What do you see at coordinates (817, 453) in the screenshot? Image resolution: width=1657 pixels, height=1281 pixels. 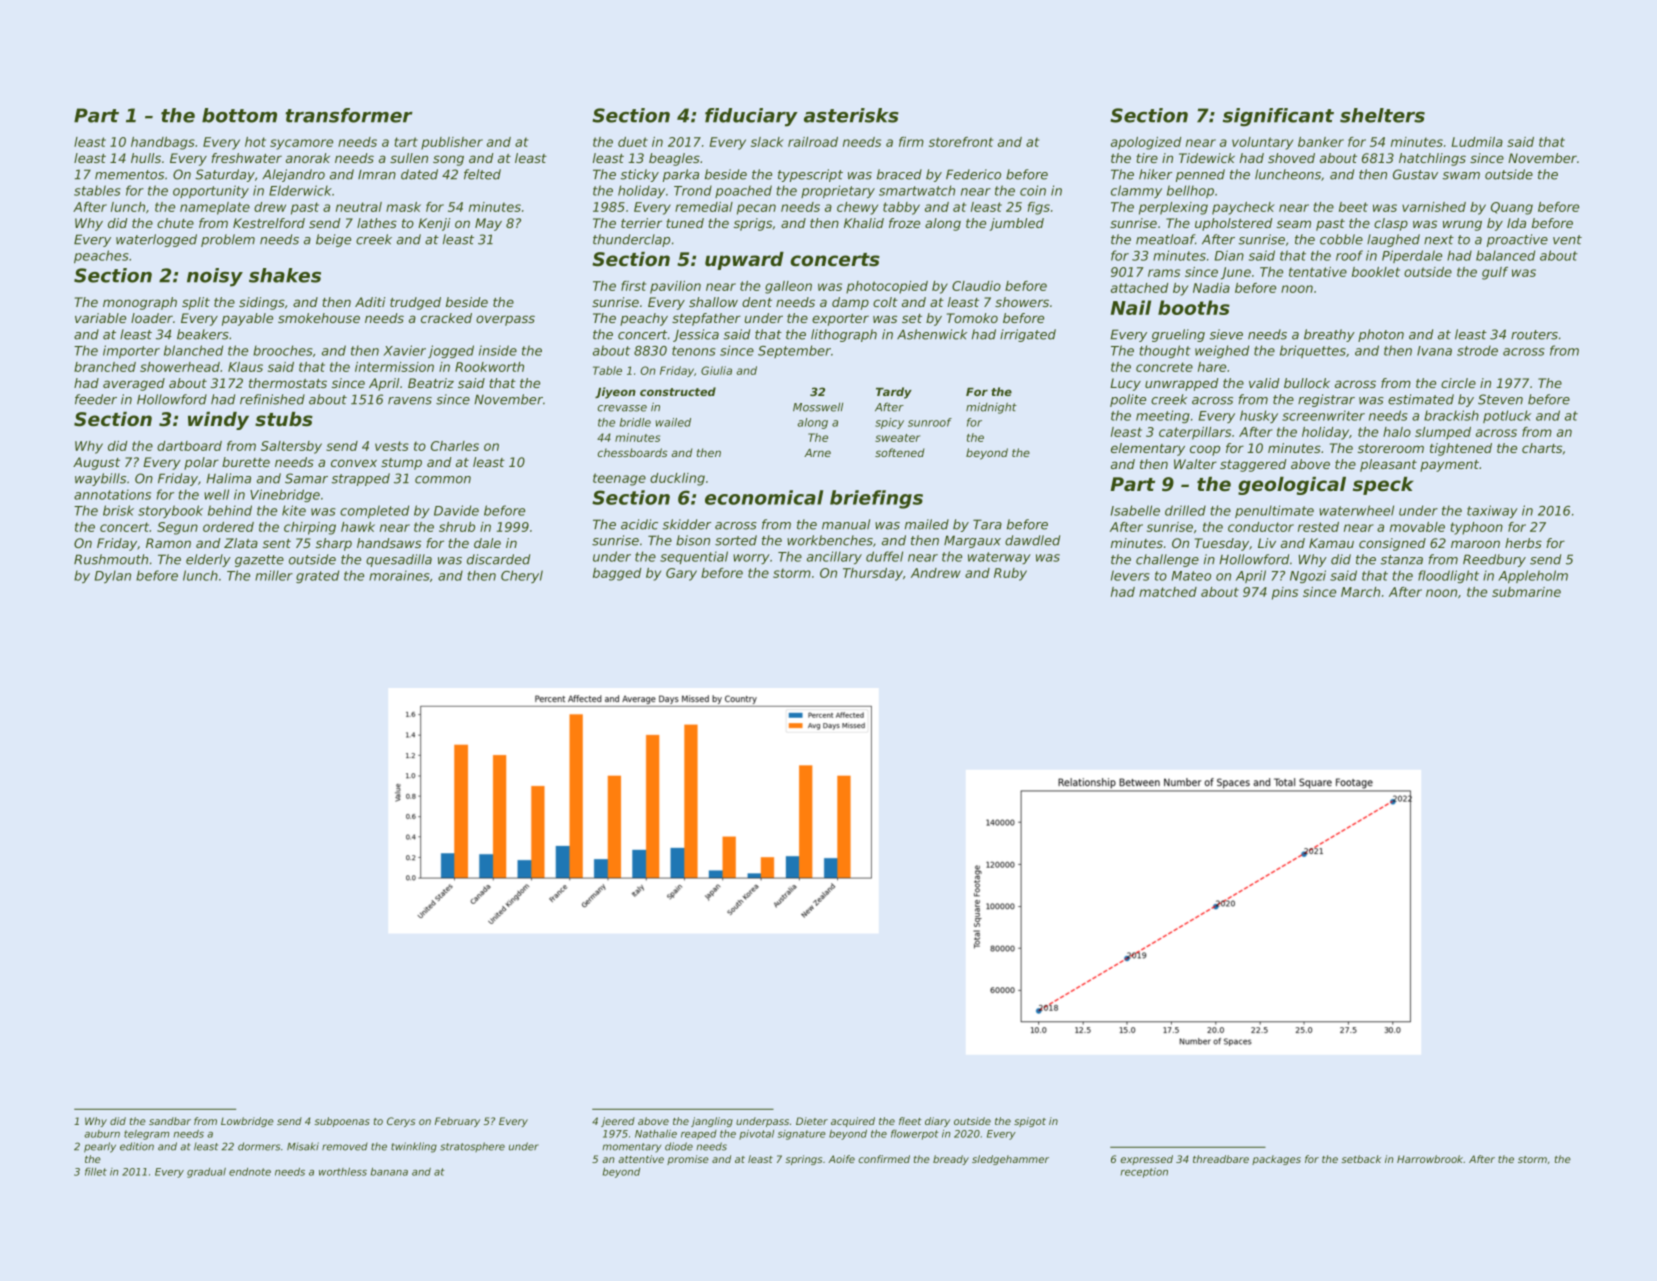 I see `Arne` at bounding box center [817, 453].
